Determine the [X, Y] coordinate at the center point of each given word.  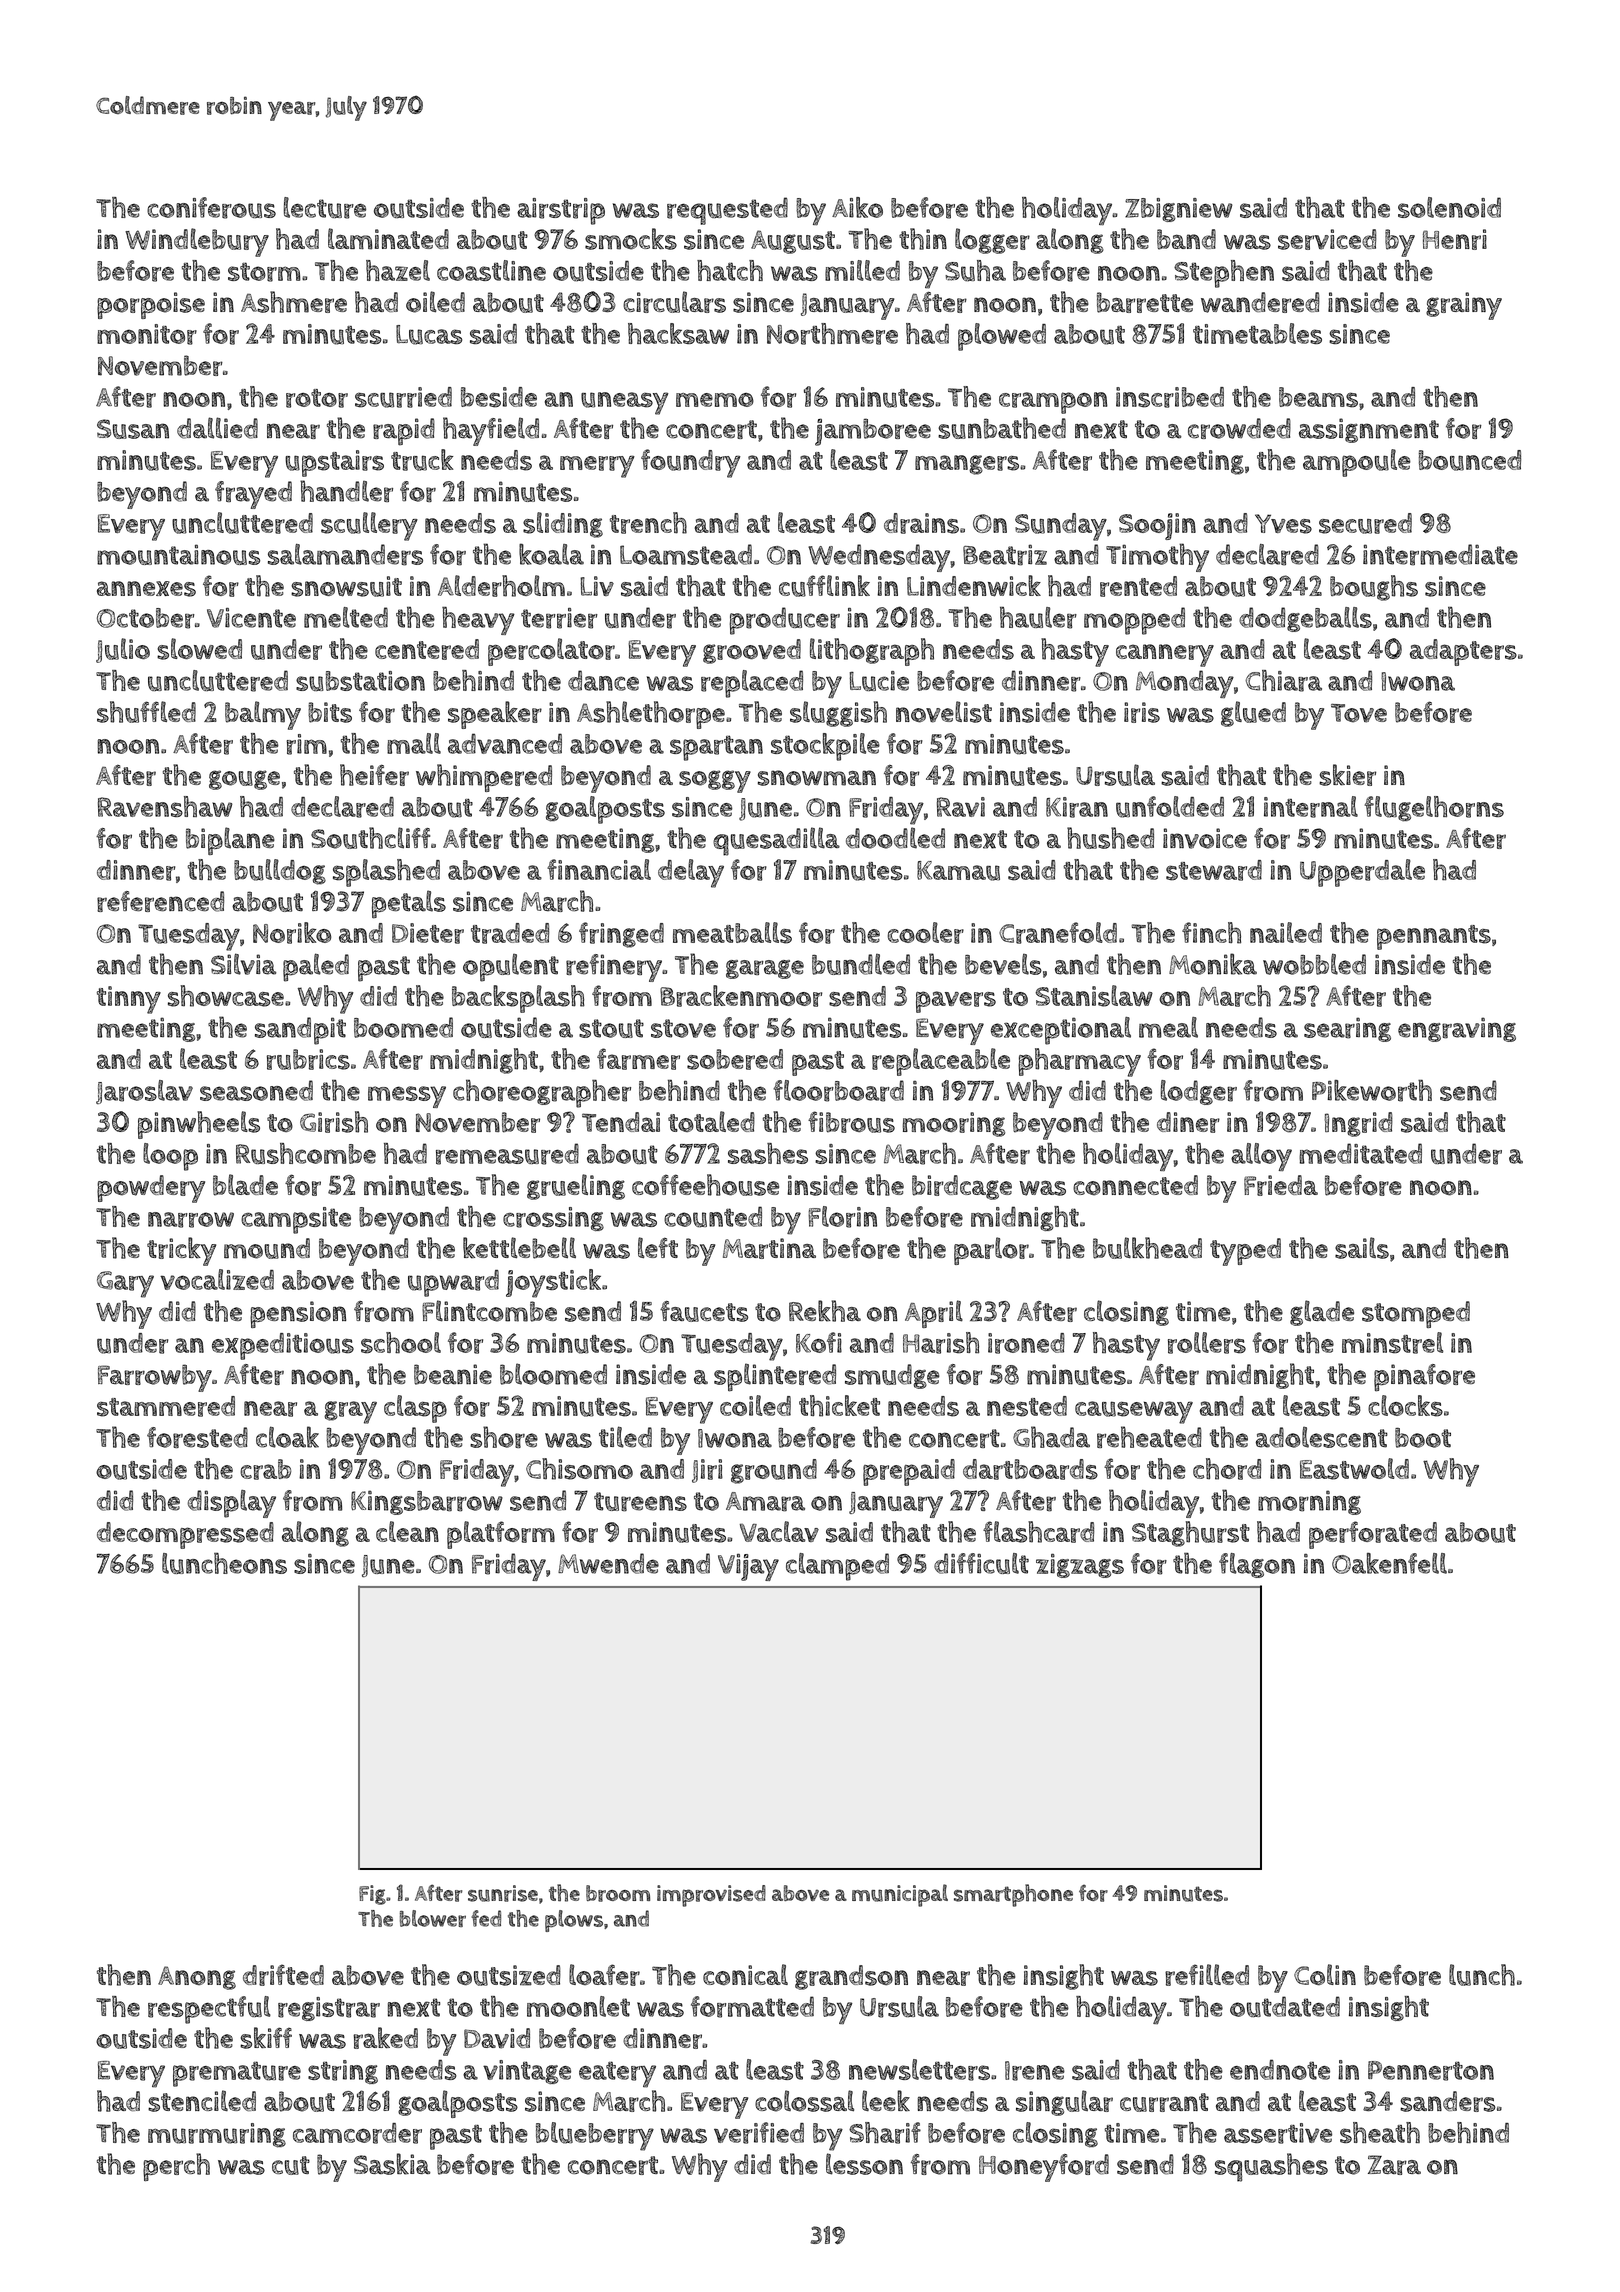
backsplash [518, 999]
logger [992, 241]
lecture [325, 208]
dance [603, 680]
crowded [1239, 428]
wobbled [1314, 964]
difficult [981, 1563]
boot [1423, 1438]
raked [385, 2038]
